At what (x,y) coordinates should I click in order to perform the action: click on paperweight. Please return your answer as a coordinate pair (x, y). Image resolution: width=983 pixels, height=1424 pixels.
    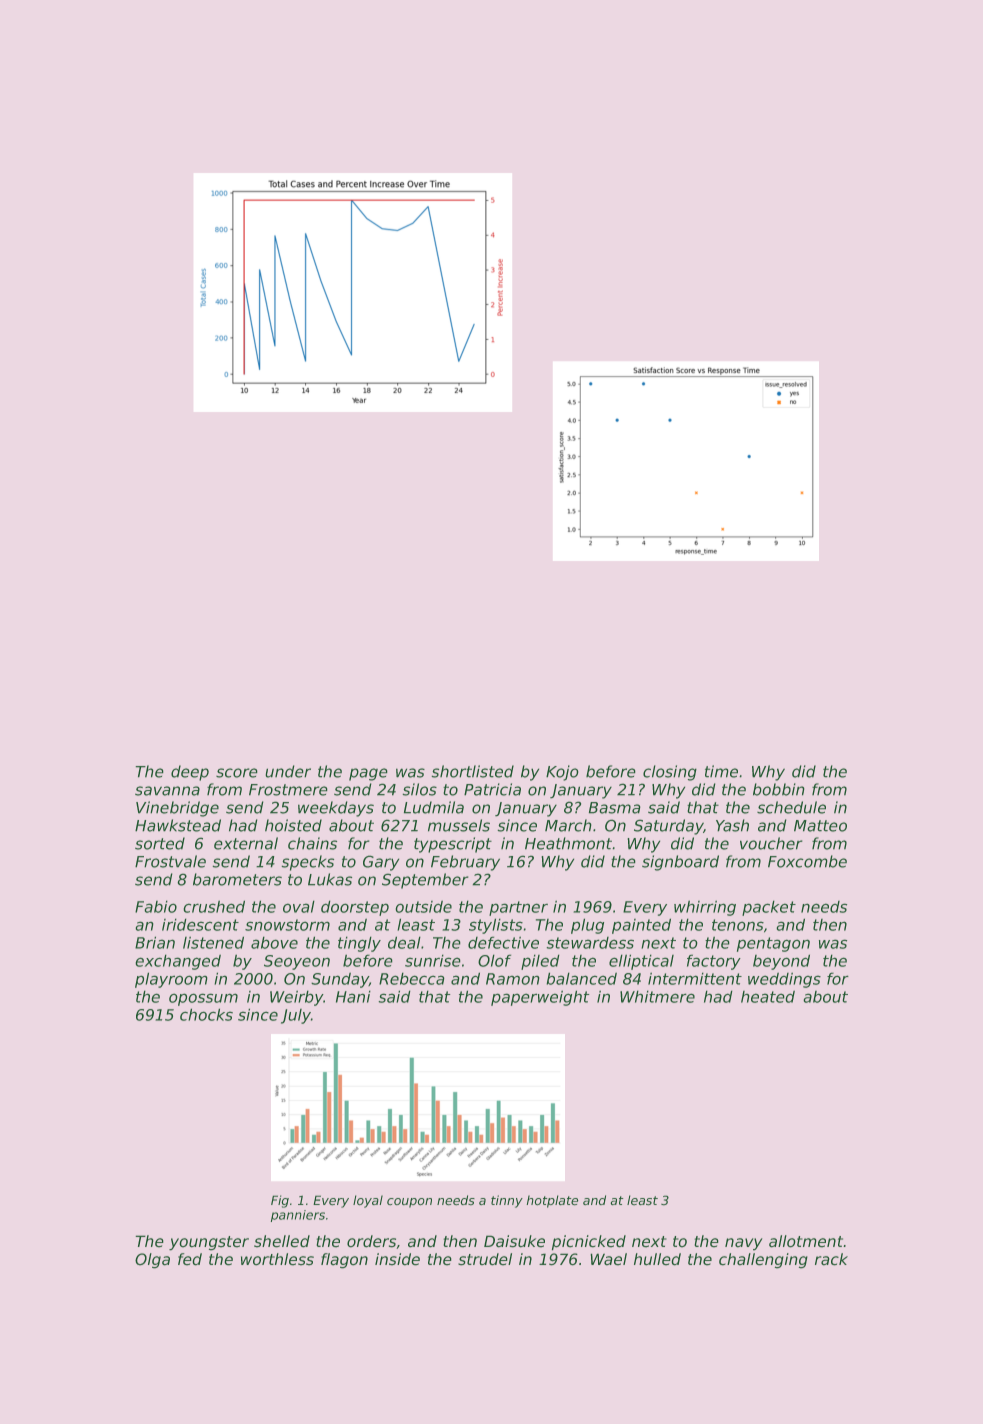
    Looking at the image, I should click on (540, 998).
